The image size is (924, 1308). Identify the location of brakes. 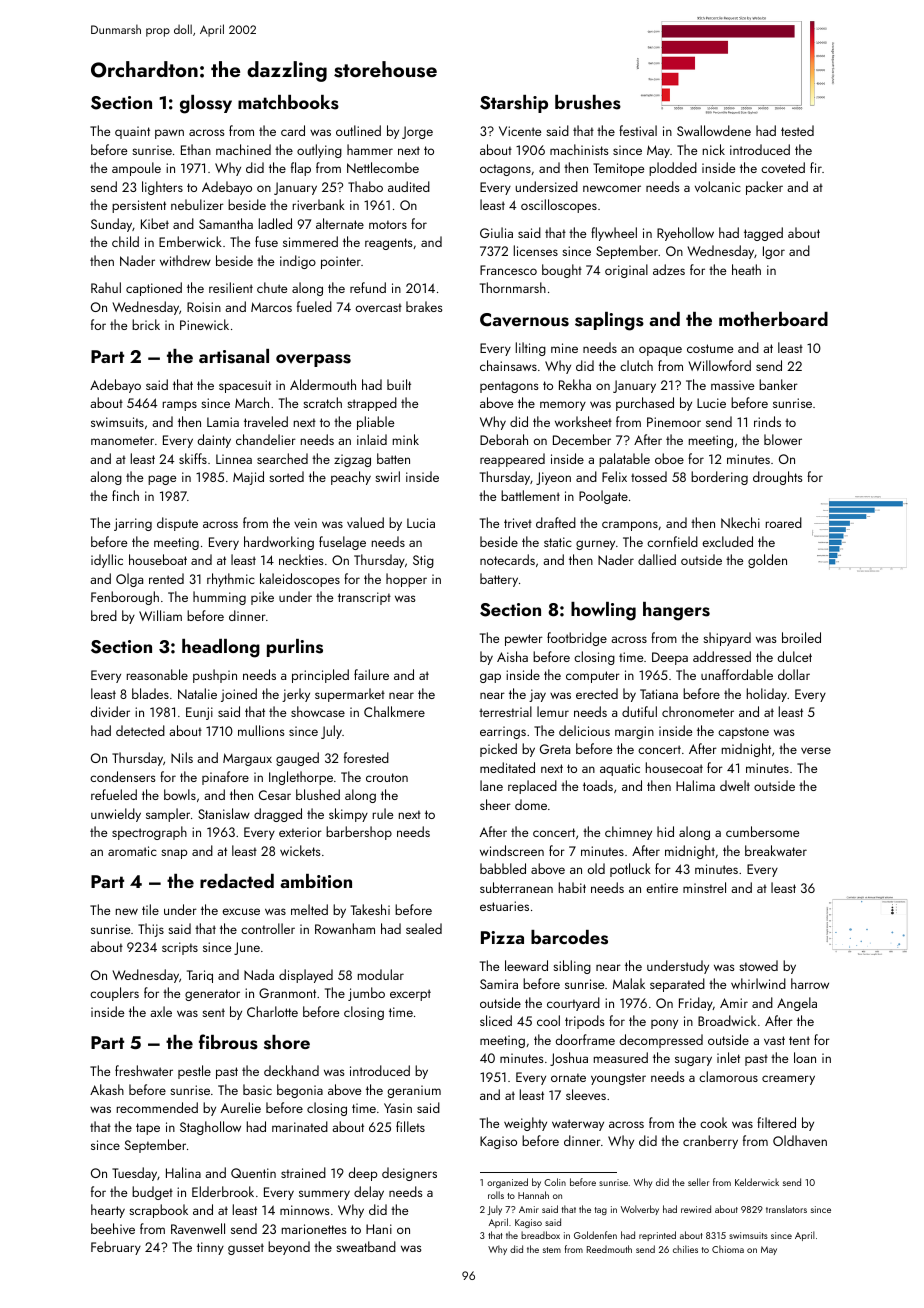
(424, 306).
